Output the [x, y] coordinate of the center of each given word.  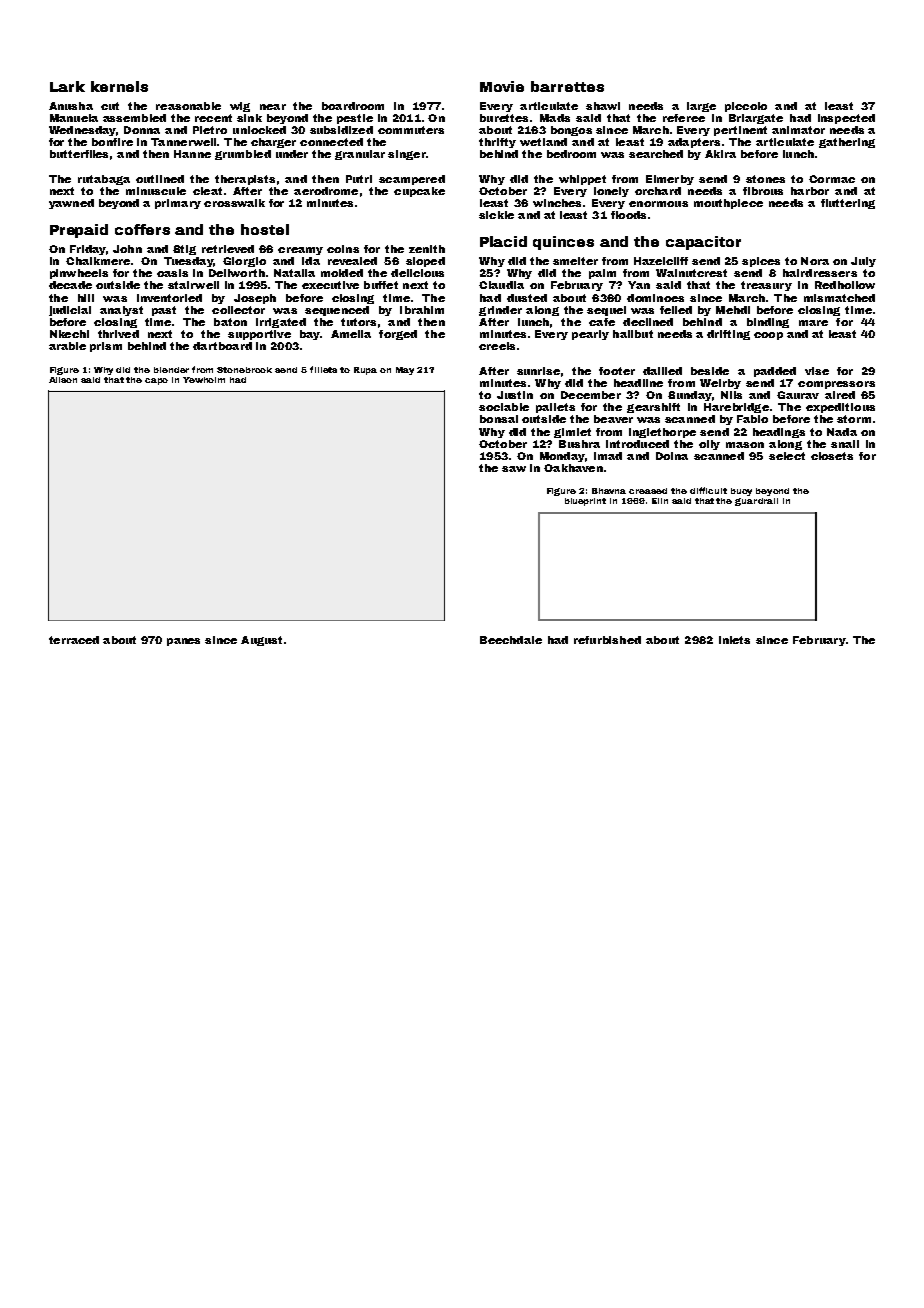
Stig [184, 250]
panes [183, 642]
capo [156, 381]
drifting [728, 335]
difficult [708, 490]
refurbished [607, 640]
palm [602, 274]
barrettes [567, 86]
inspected [846, 119]
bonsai [499, 419]
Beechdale [511, 640]
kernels [119, 86]
